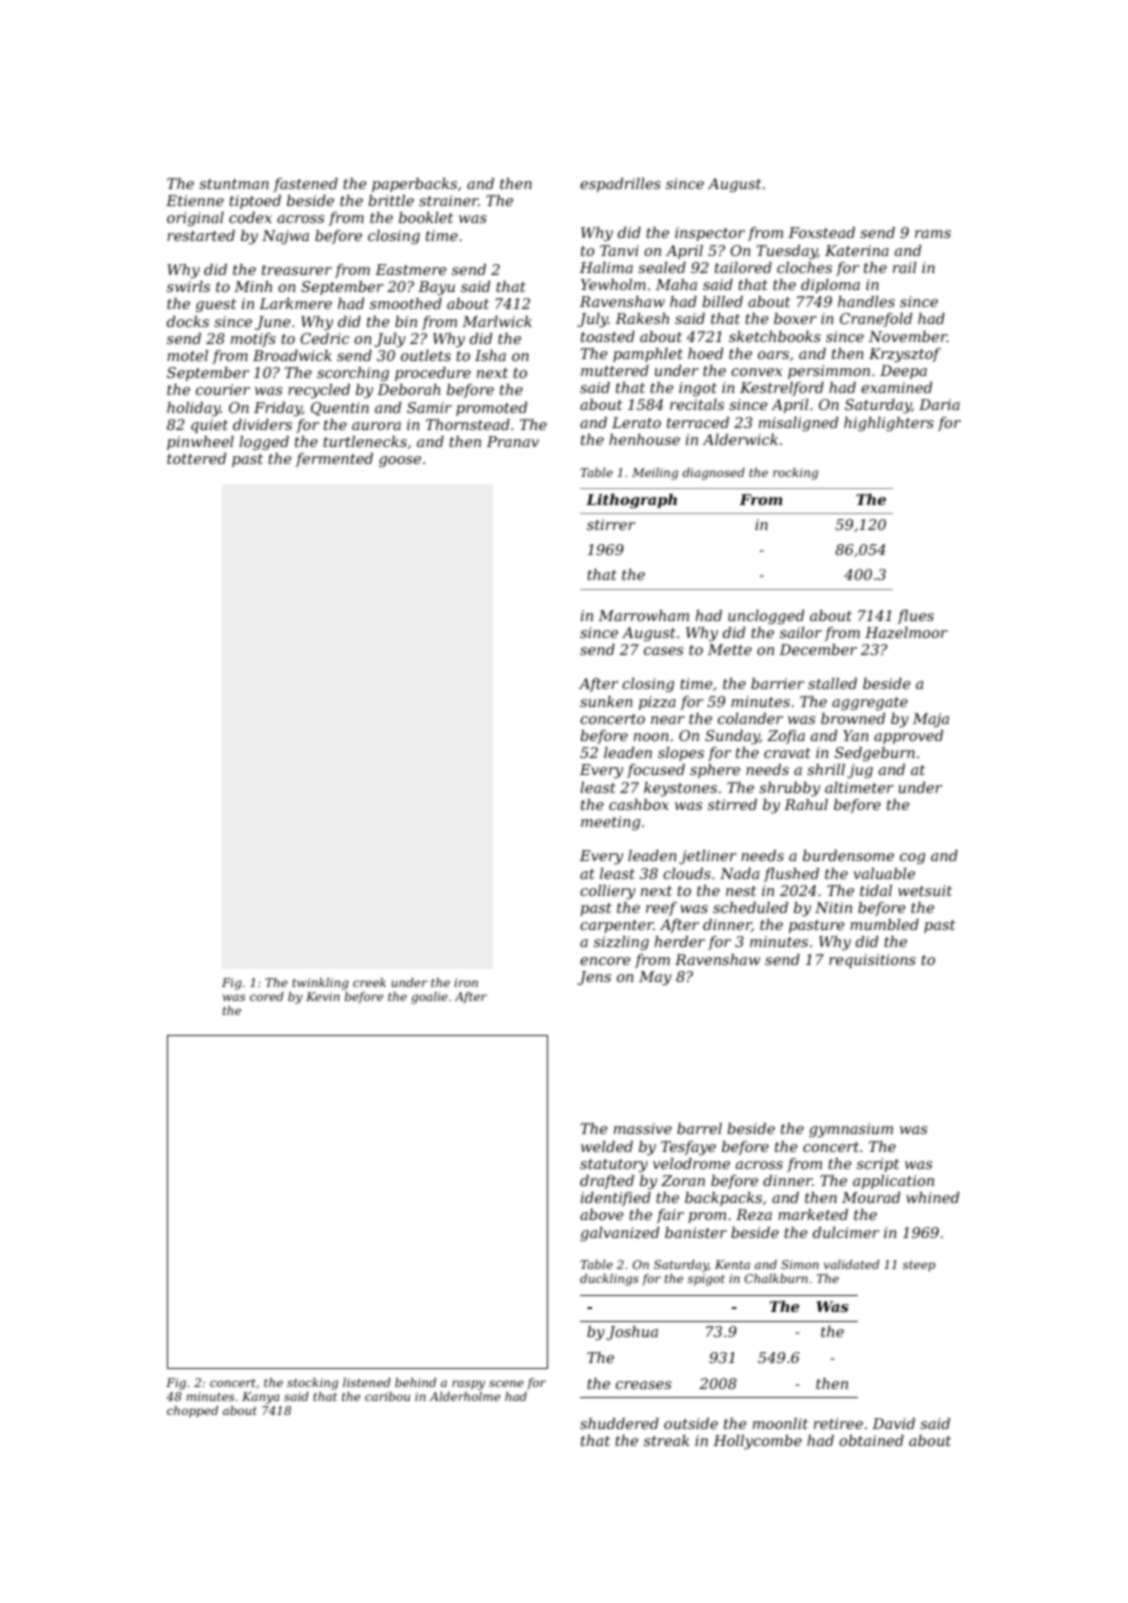 The image size is (1128, 1603). Describe the element at coordinates (619, 1234) in the screenshot. I see `galvanized` at that location.
